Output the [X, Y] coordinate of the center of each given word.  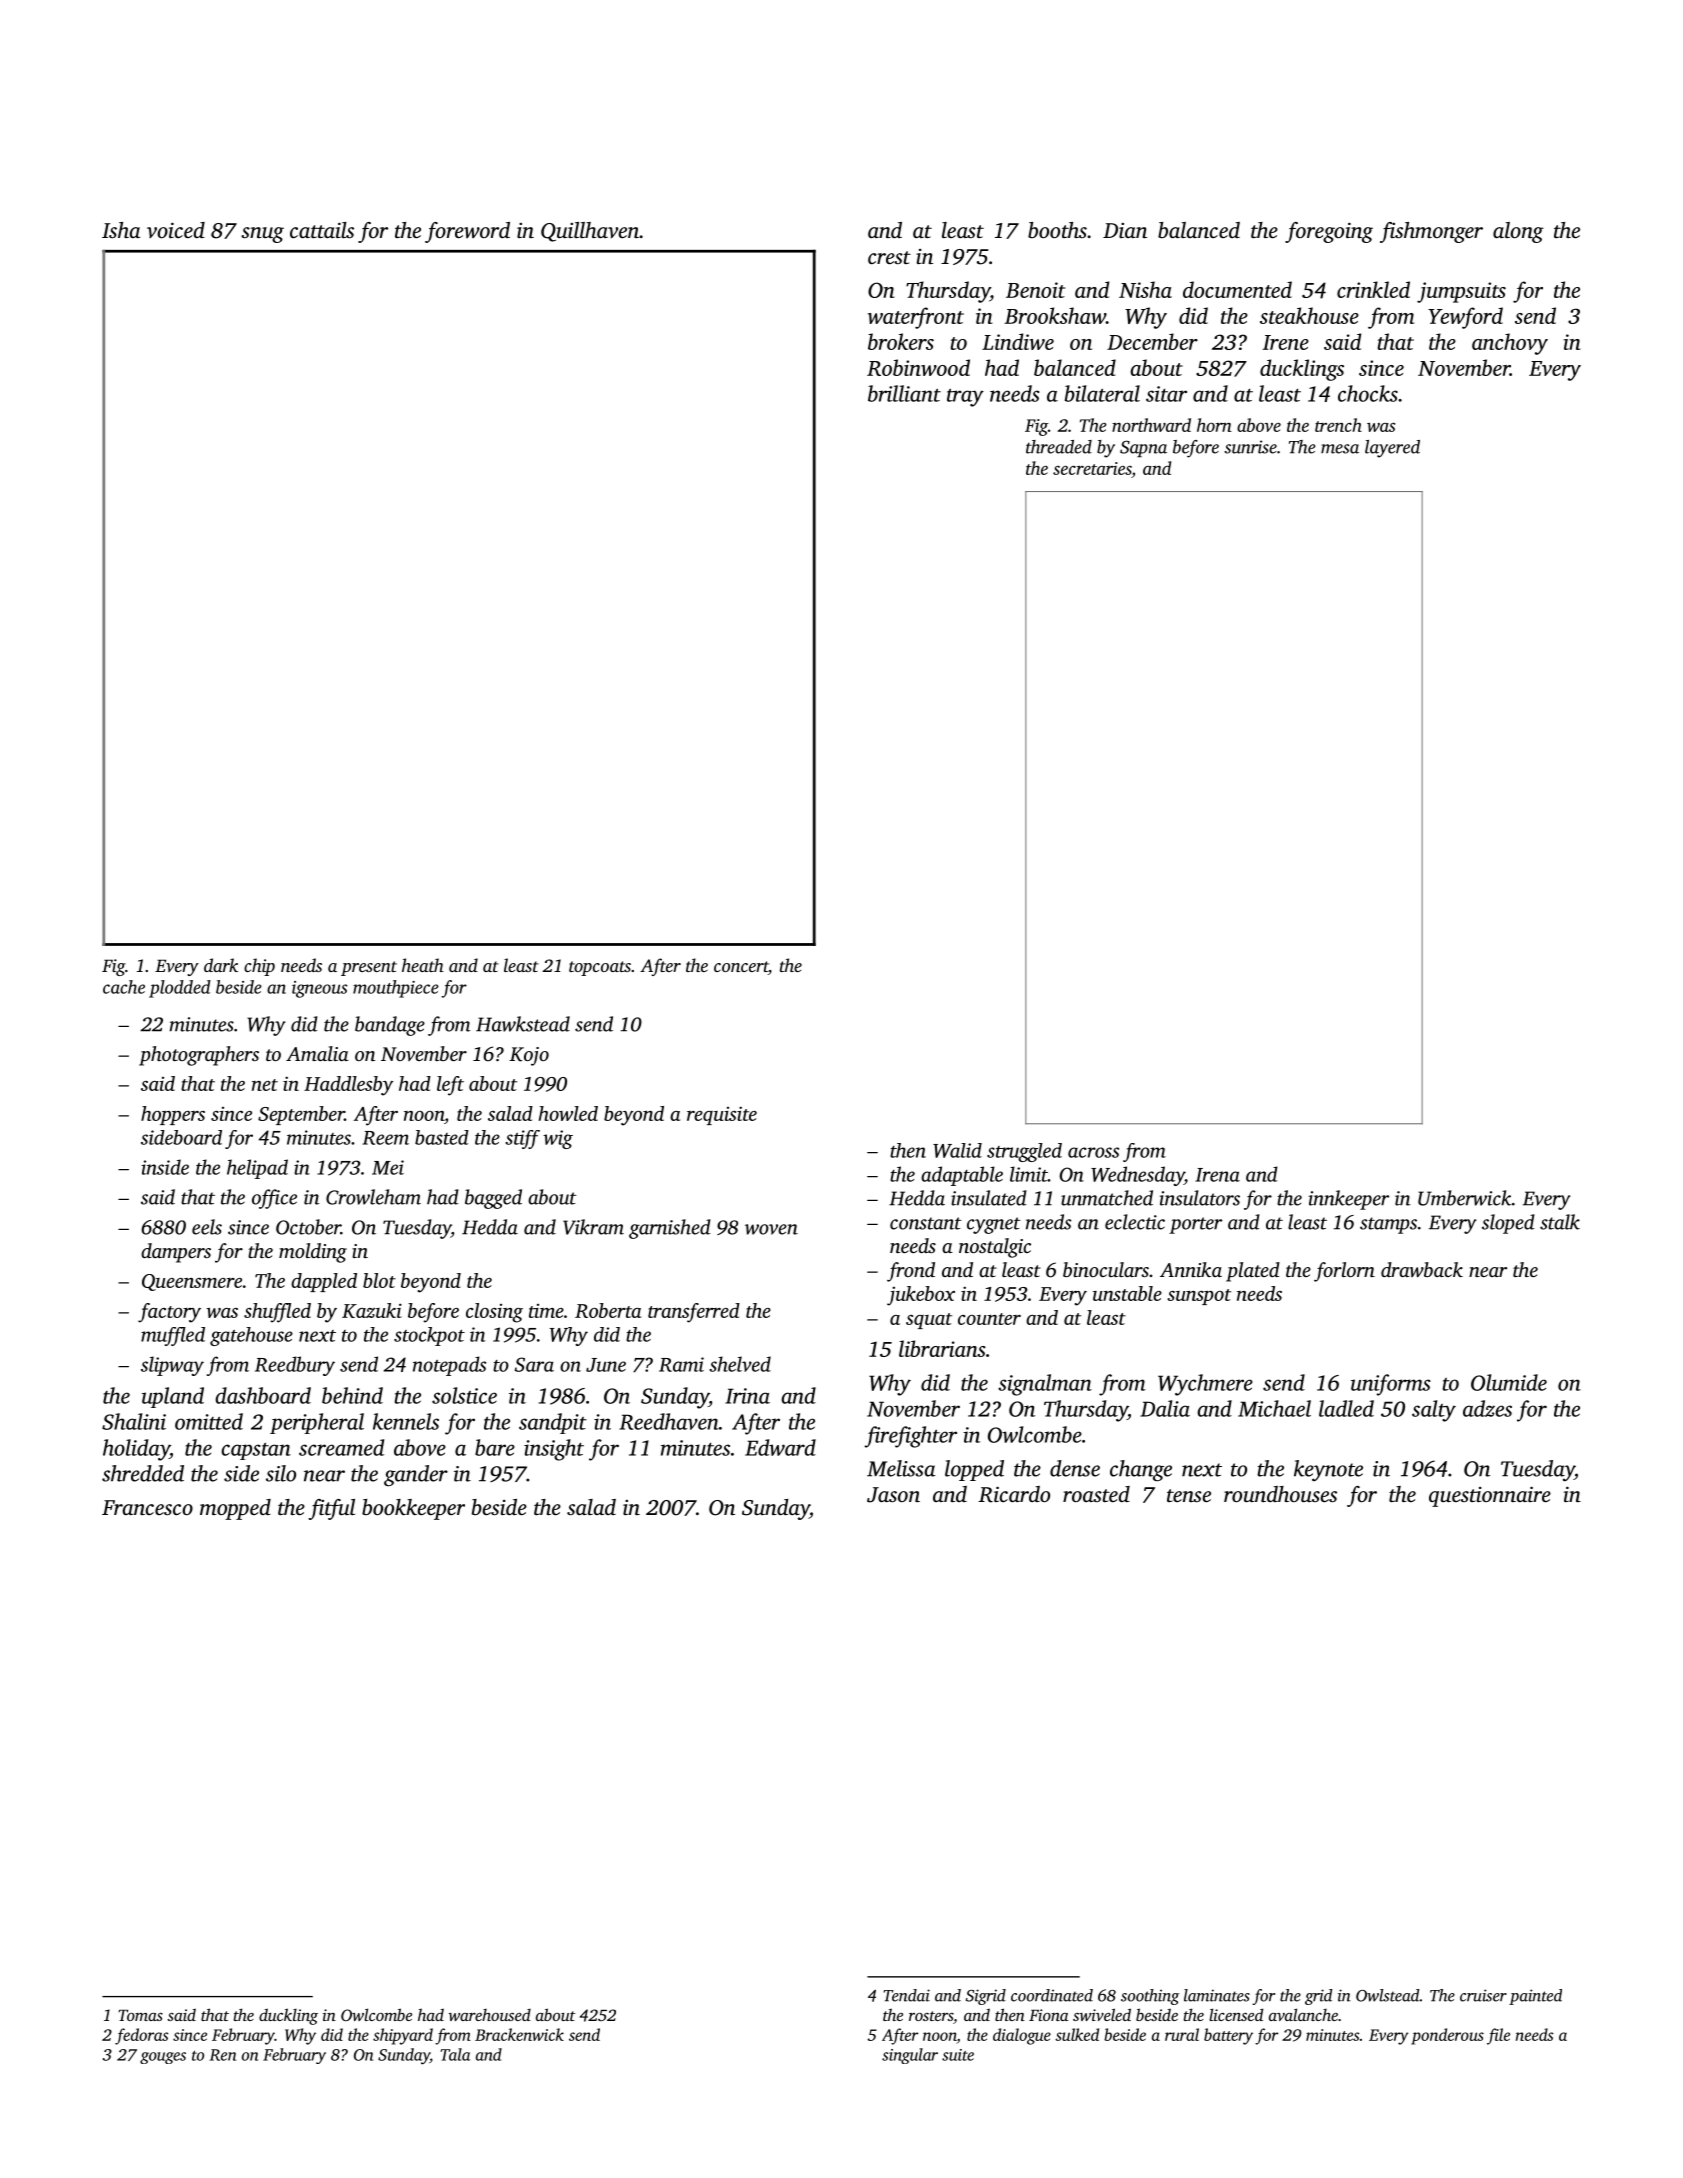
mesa [1340, 449]
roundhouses [1280, 1494]
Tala [455, 2054]
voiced [176, 230]
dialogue [1022, 2036]
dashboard [263, 1395]
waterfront [916, 318]
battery [1228, 2036]
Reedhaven [669, 1421]
